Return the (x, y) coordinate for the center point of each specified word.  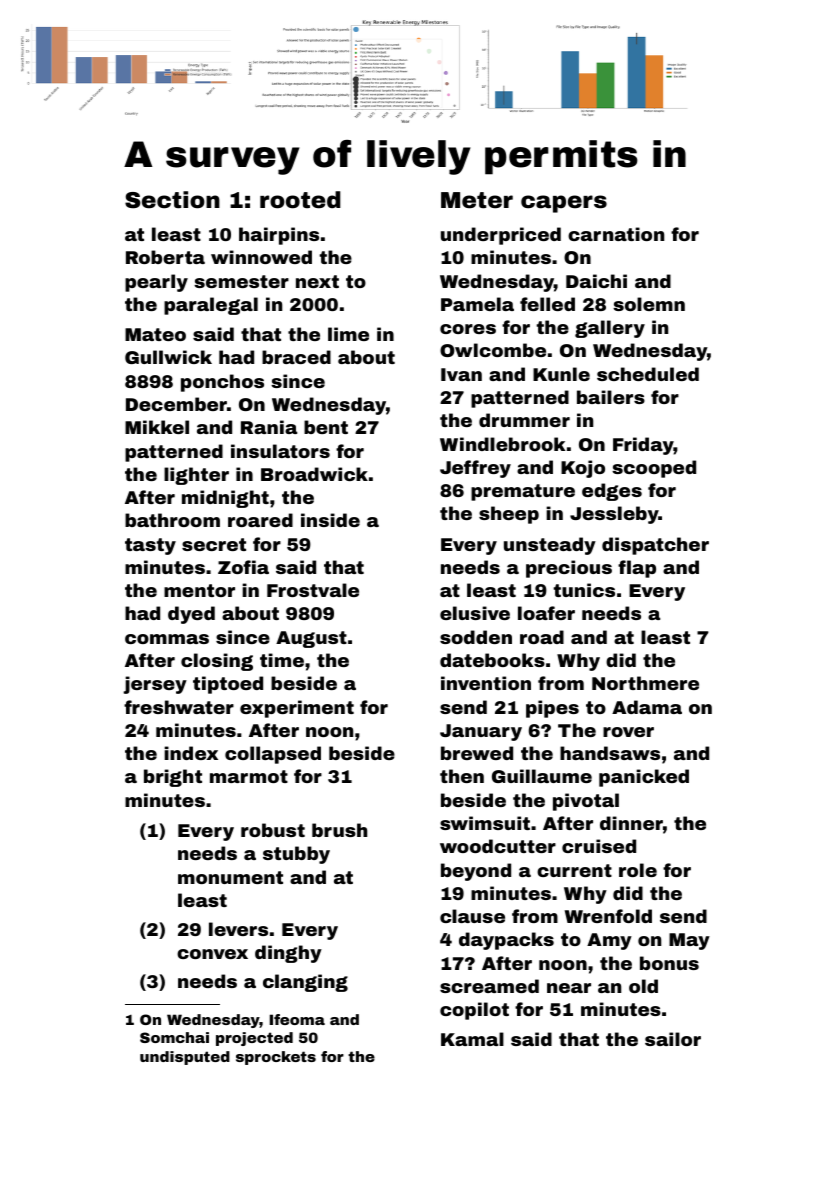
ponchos (222, 383)
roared (260, 520)
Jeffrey (475, 469)
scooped (654, 469)
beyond (476, 872)
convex (212, 954)
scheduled (648, 374)
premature (523, 492)
